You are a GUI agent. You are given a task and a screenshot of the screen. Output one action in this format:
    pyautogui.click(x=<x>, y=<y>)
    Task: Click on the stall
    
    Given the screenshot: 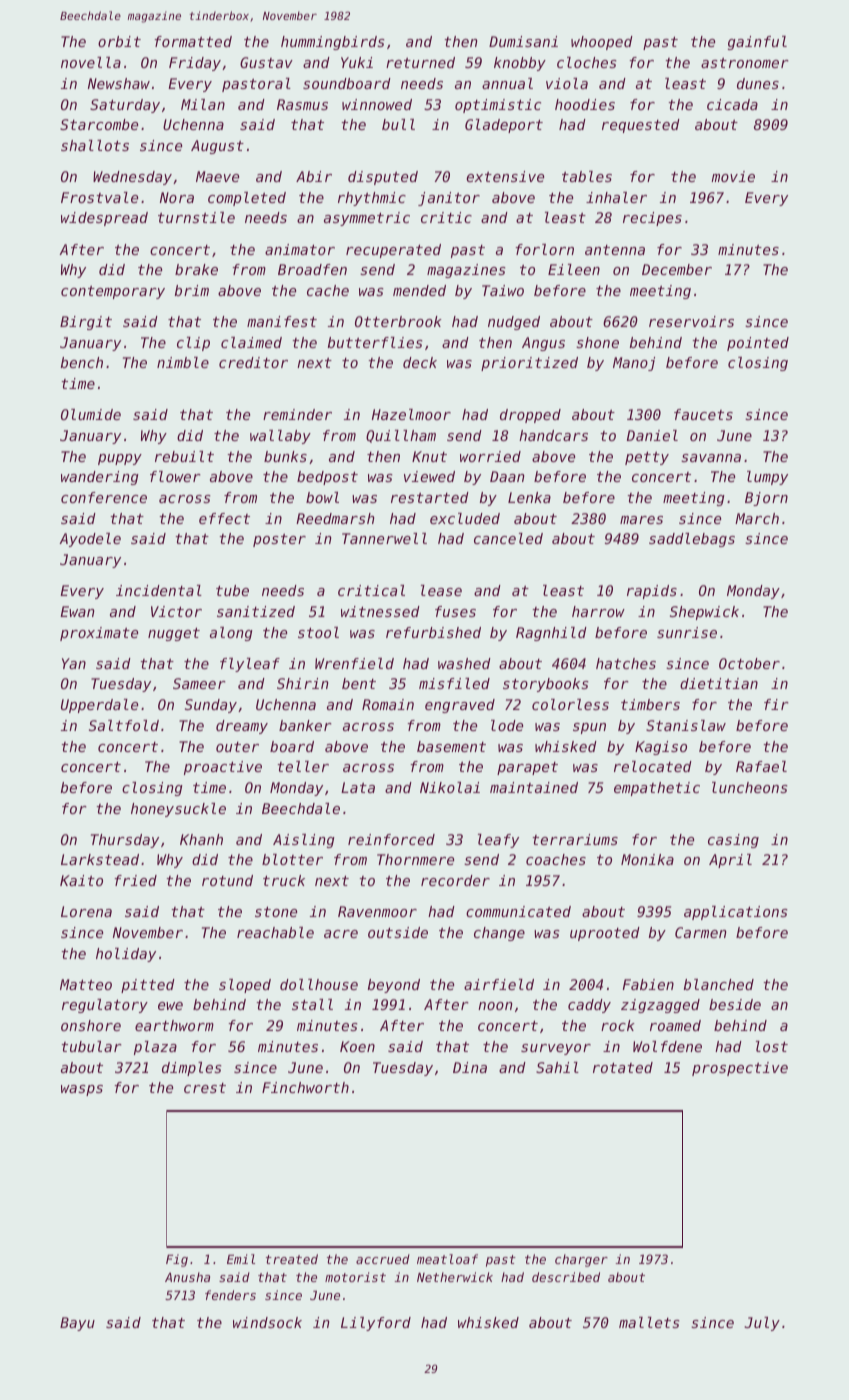 What is the action you would take?
    pyautogui.click(x=312, y=1004)
